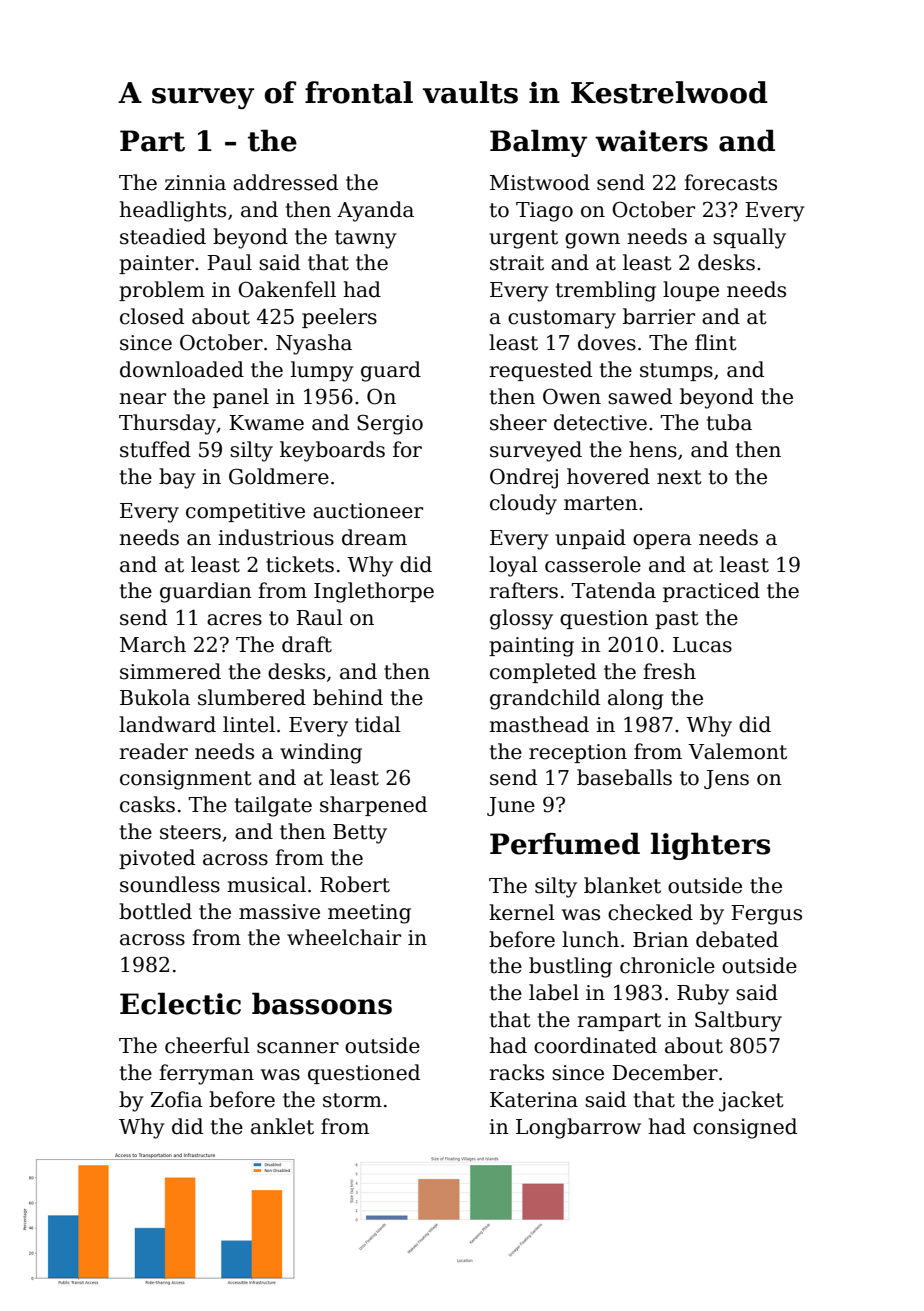  I want to click on fresh, so click(669, 671).
